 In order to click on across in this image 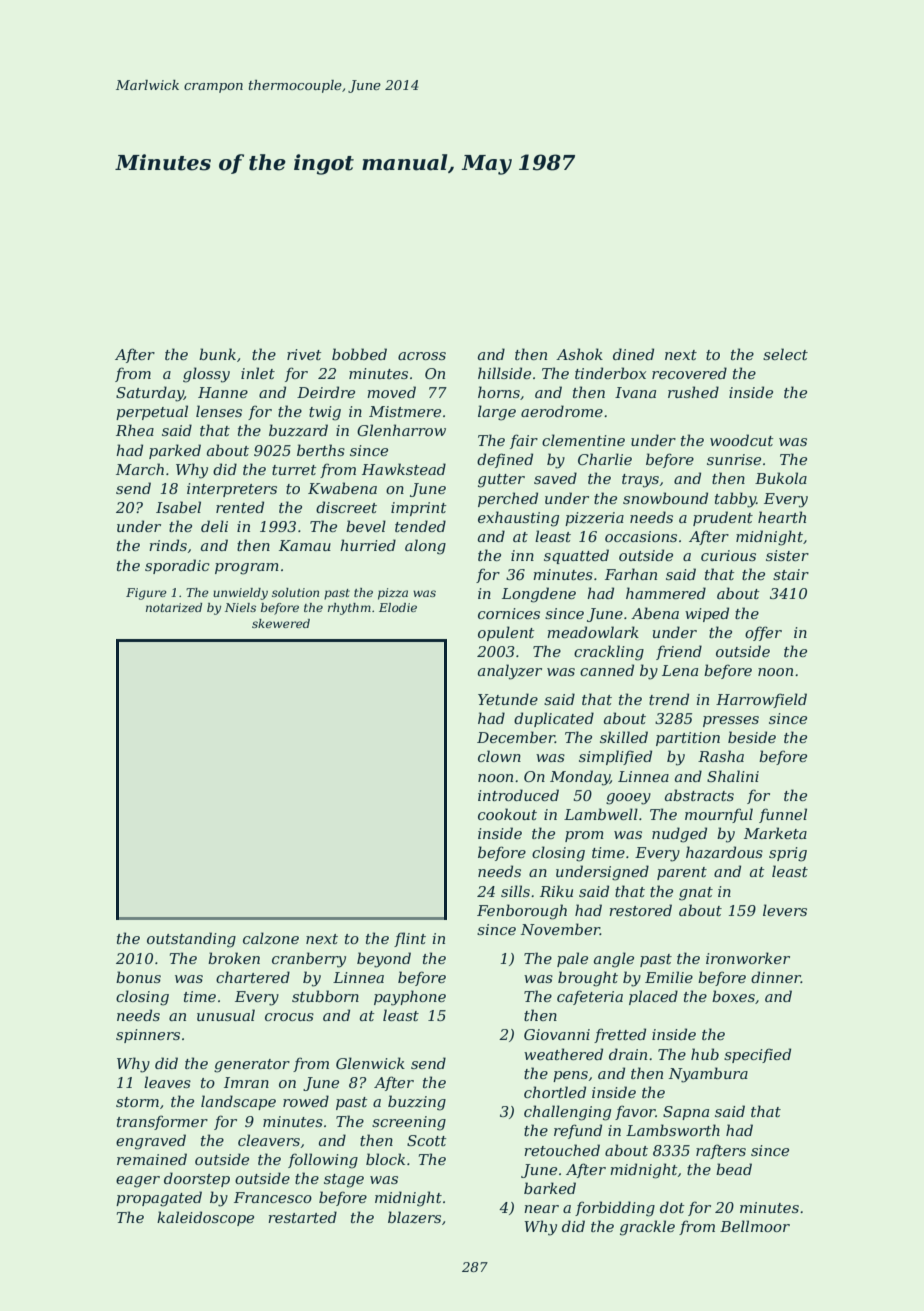, I will do `click(422, 356)`.
